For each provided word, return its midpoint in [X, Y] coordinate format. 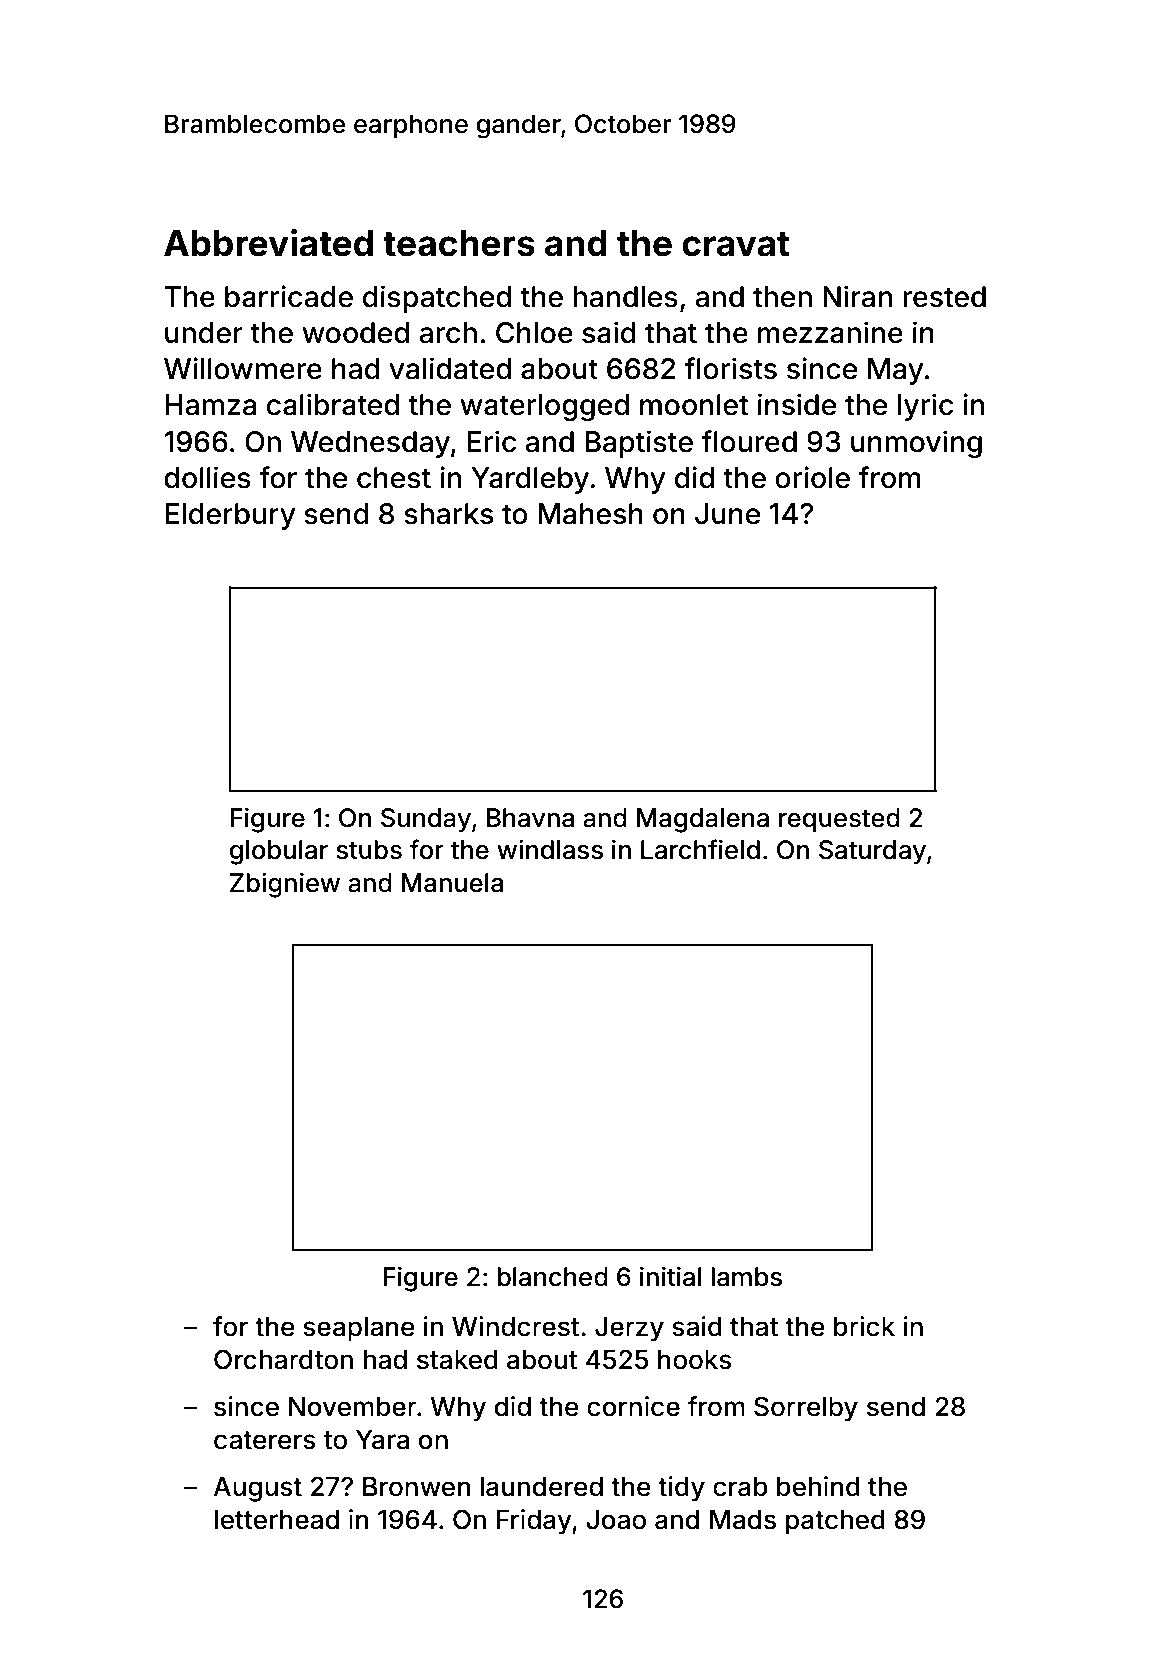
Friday [534, 1522]
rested [944, 297]
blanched [552, 1277]
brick [864, 1326]
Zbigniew [285, 885]
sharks [448, 514]
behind [818, 1486]
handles [625, 297]
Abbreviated [268, 243]
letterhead [277, 1520]
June [727, 514]
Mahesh [590, 514]
